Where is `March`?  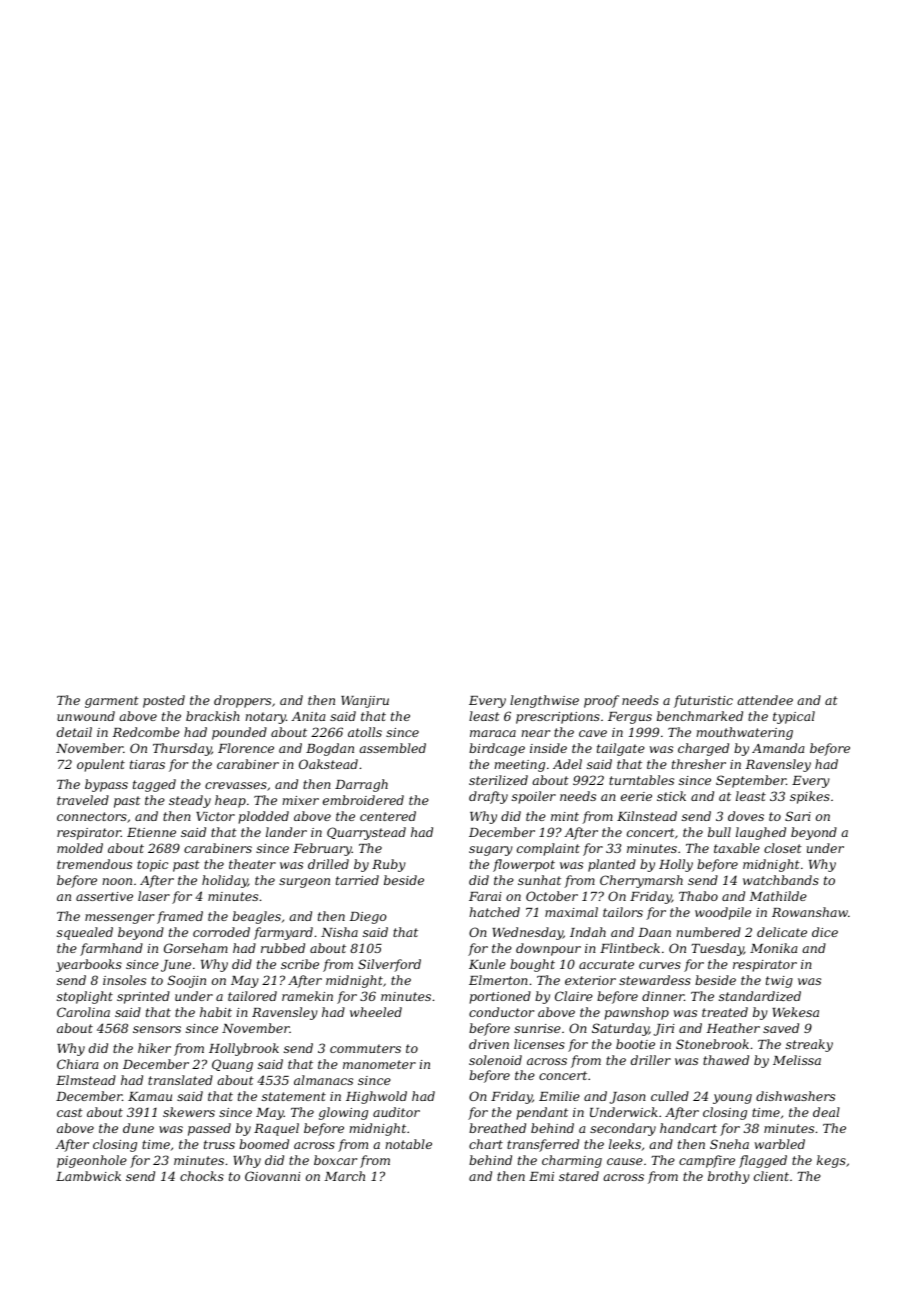 March is located at coordinates (344, 1176).
